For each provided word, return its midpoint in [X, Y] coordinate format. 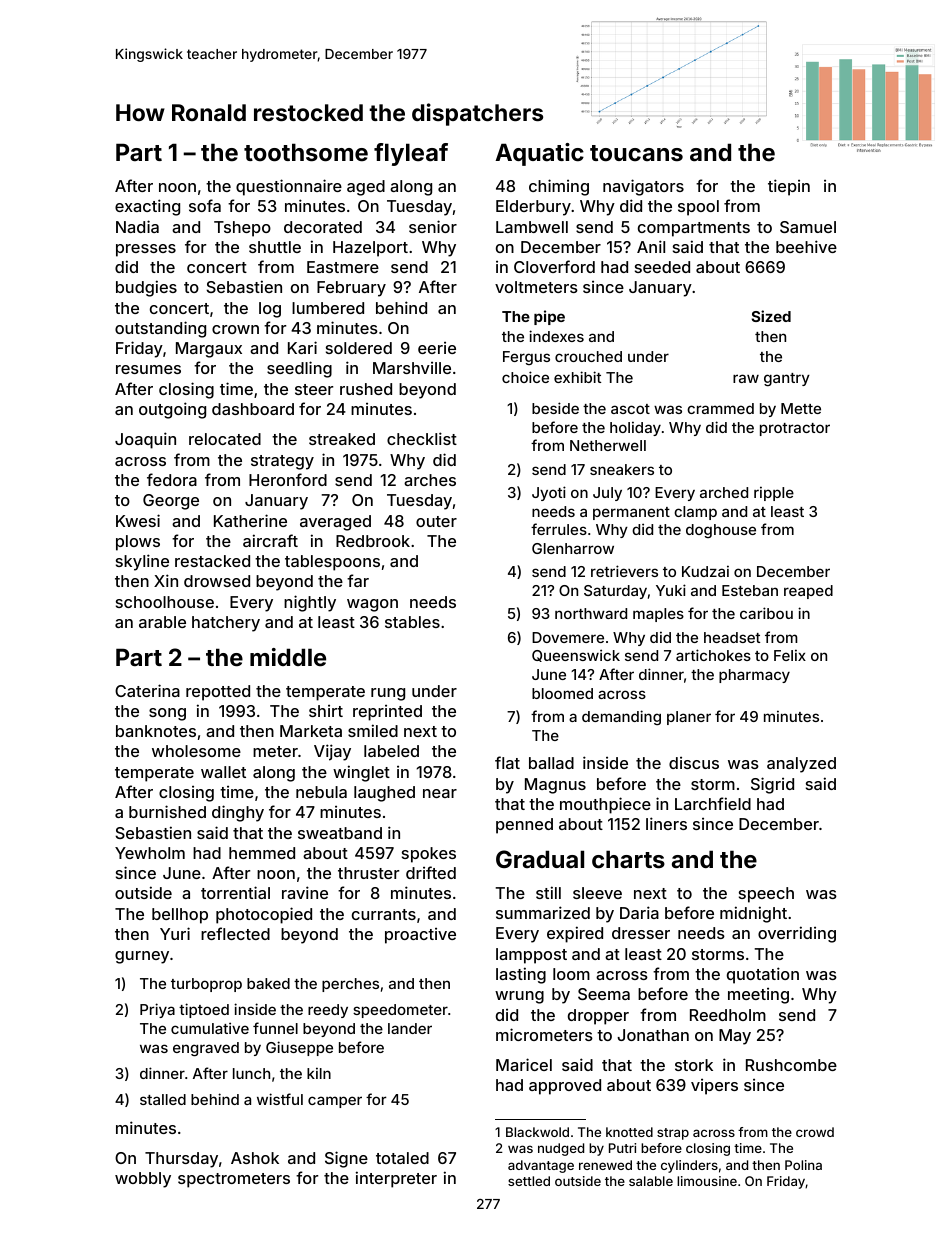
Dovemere [568, 637]
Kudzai [705, 571]
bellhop [180, 916]
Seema [604, 994]
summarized [543, 912]
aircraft [270, 540]
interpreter [396, 1179]
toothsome [306, 152]
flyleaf [411, 154]
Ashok [255, 1158]
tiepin [789, 187]
